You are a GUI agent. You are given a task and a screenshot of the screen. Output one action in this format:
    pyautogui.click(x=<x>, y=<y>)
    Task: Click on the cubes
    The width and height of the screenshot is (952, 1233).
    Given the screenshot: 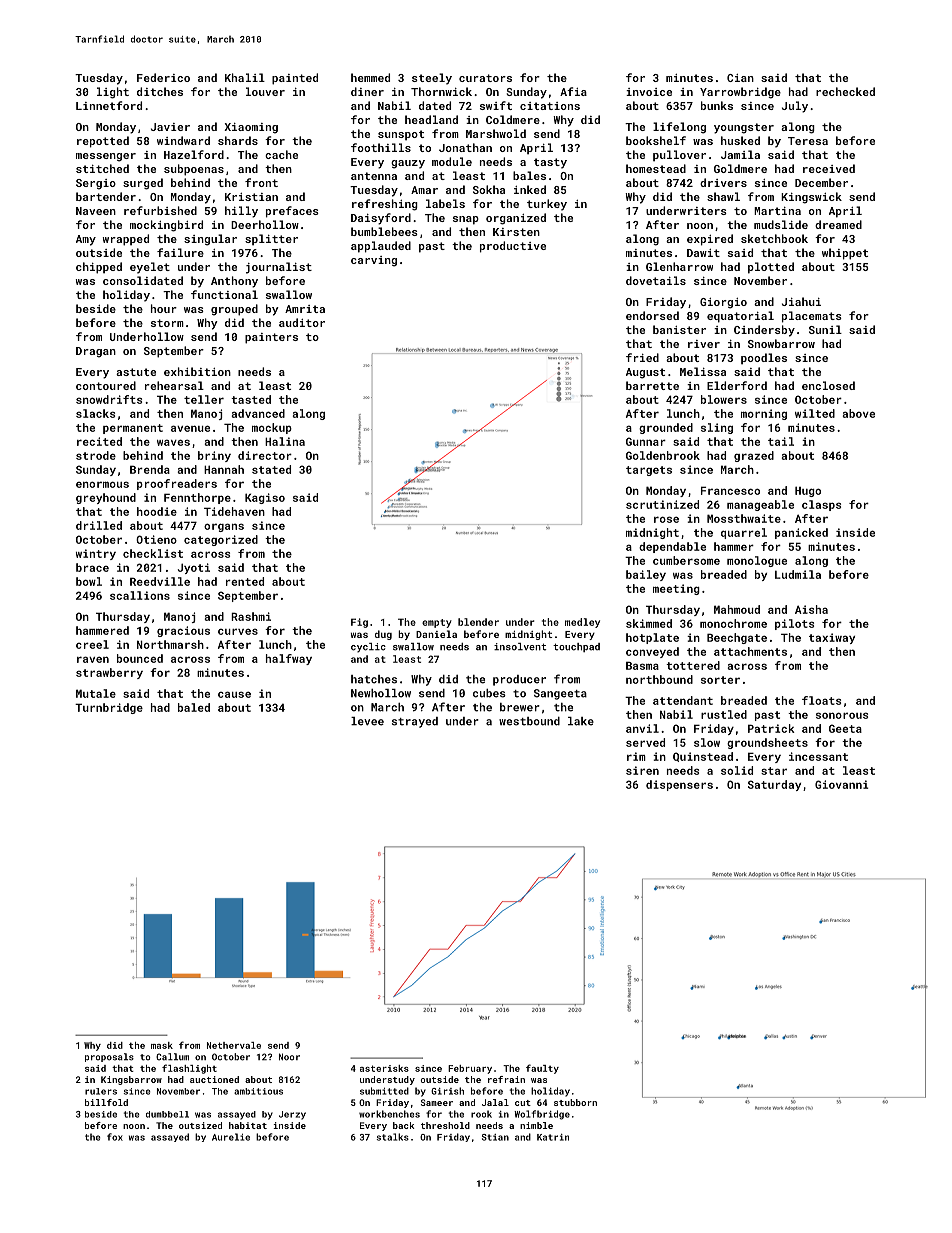 What is the action you would take?
    pyautogui.click(x=489, y=693)
